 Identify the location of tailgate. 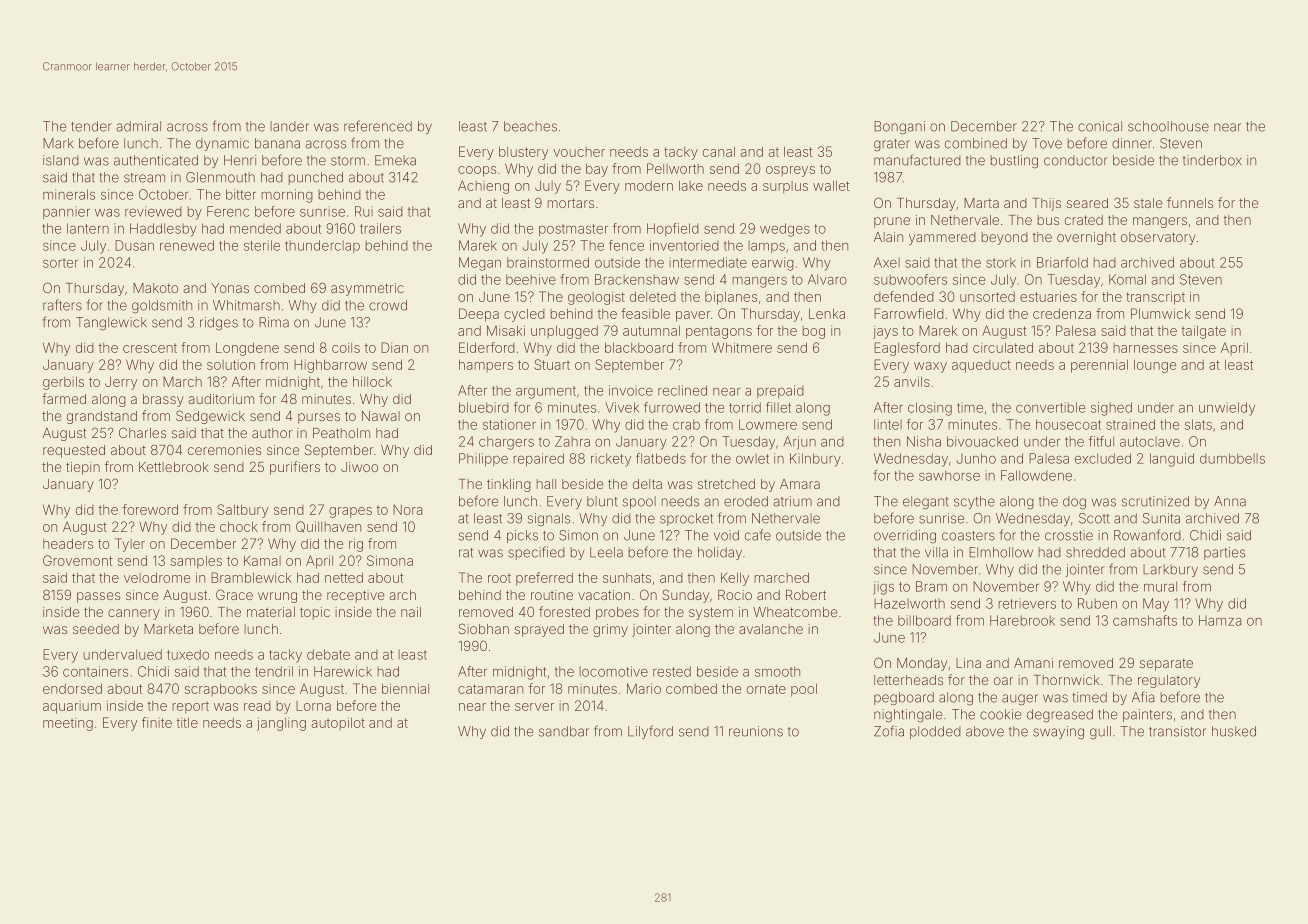
(1204, 332).
